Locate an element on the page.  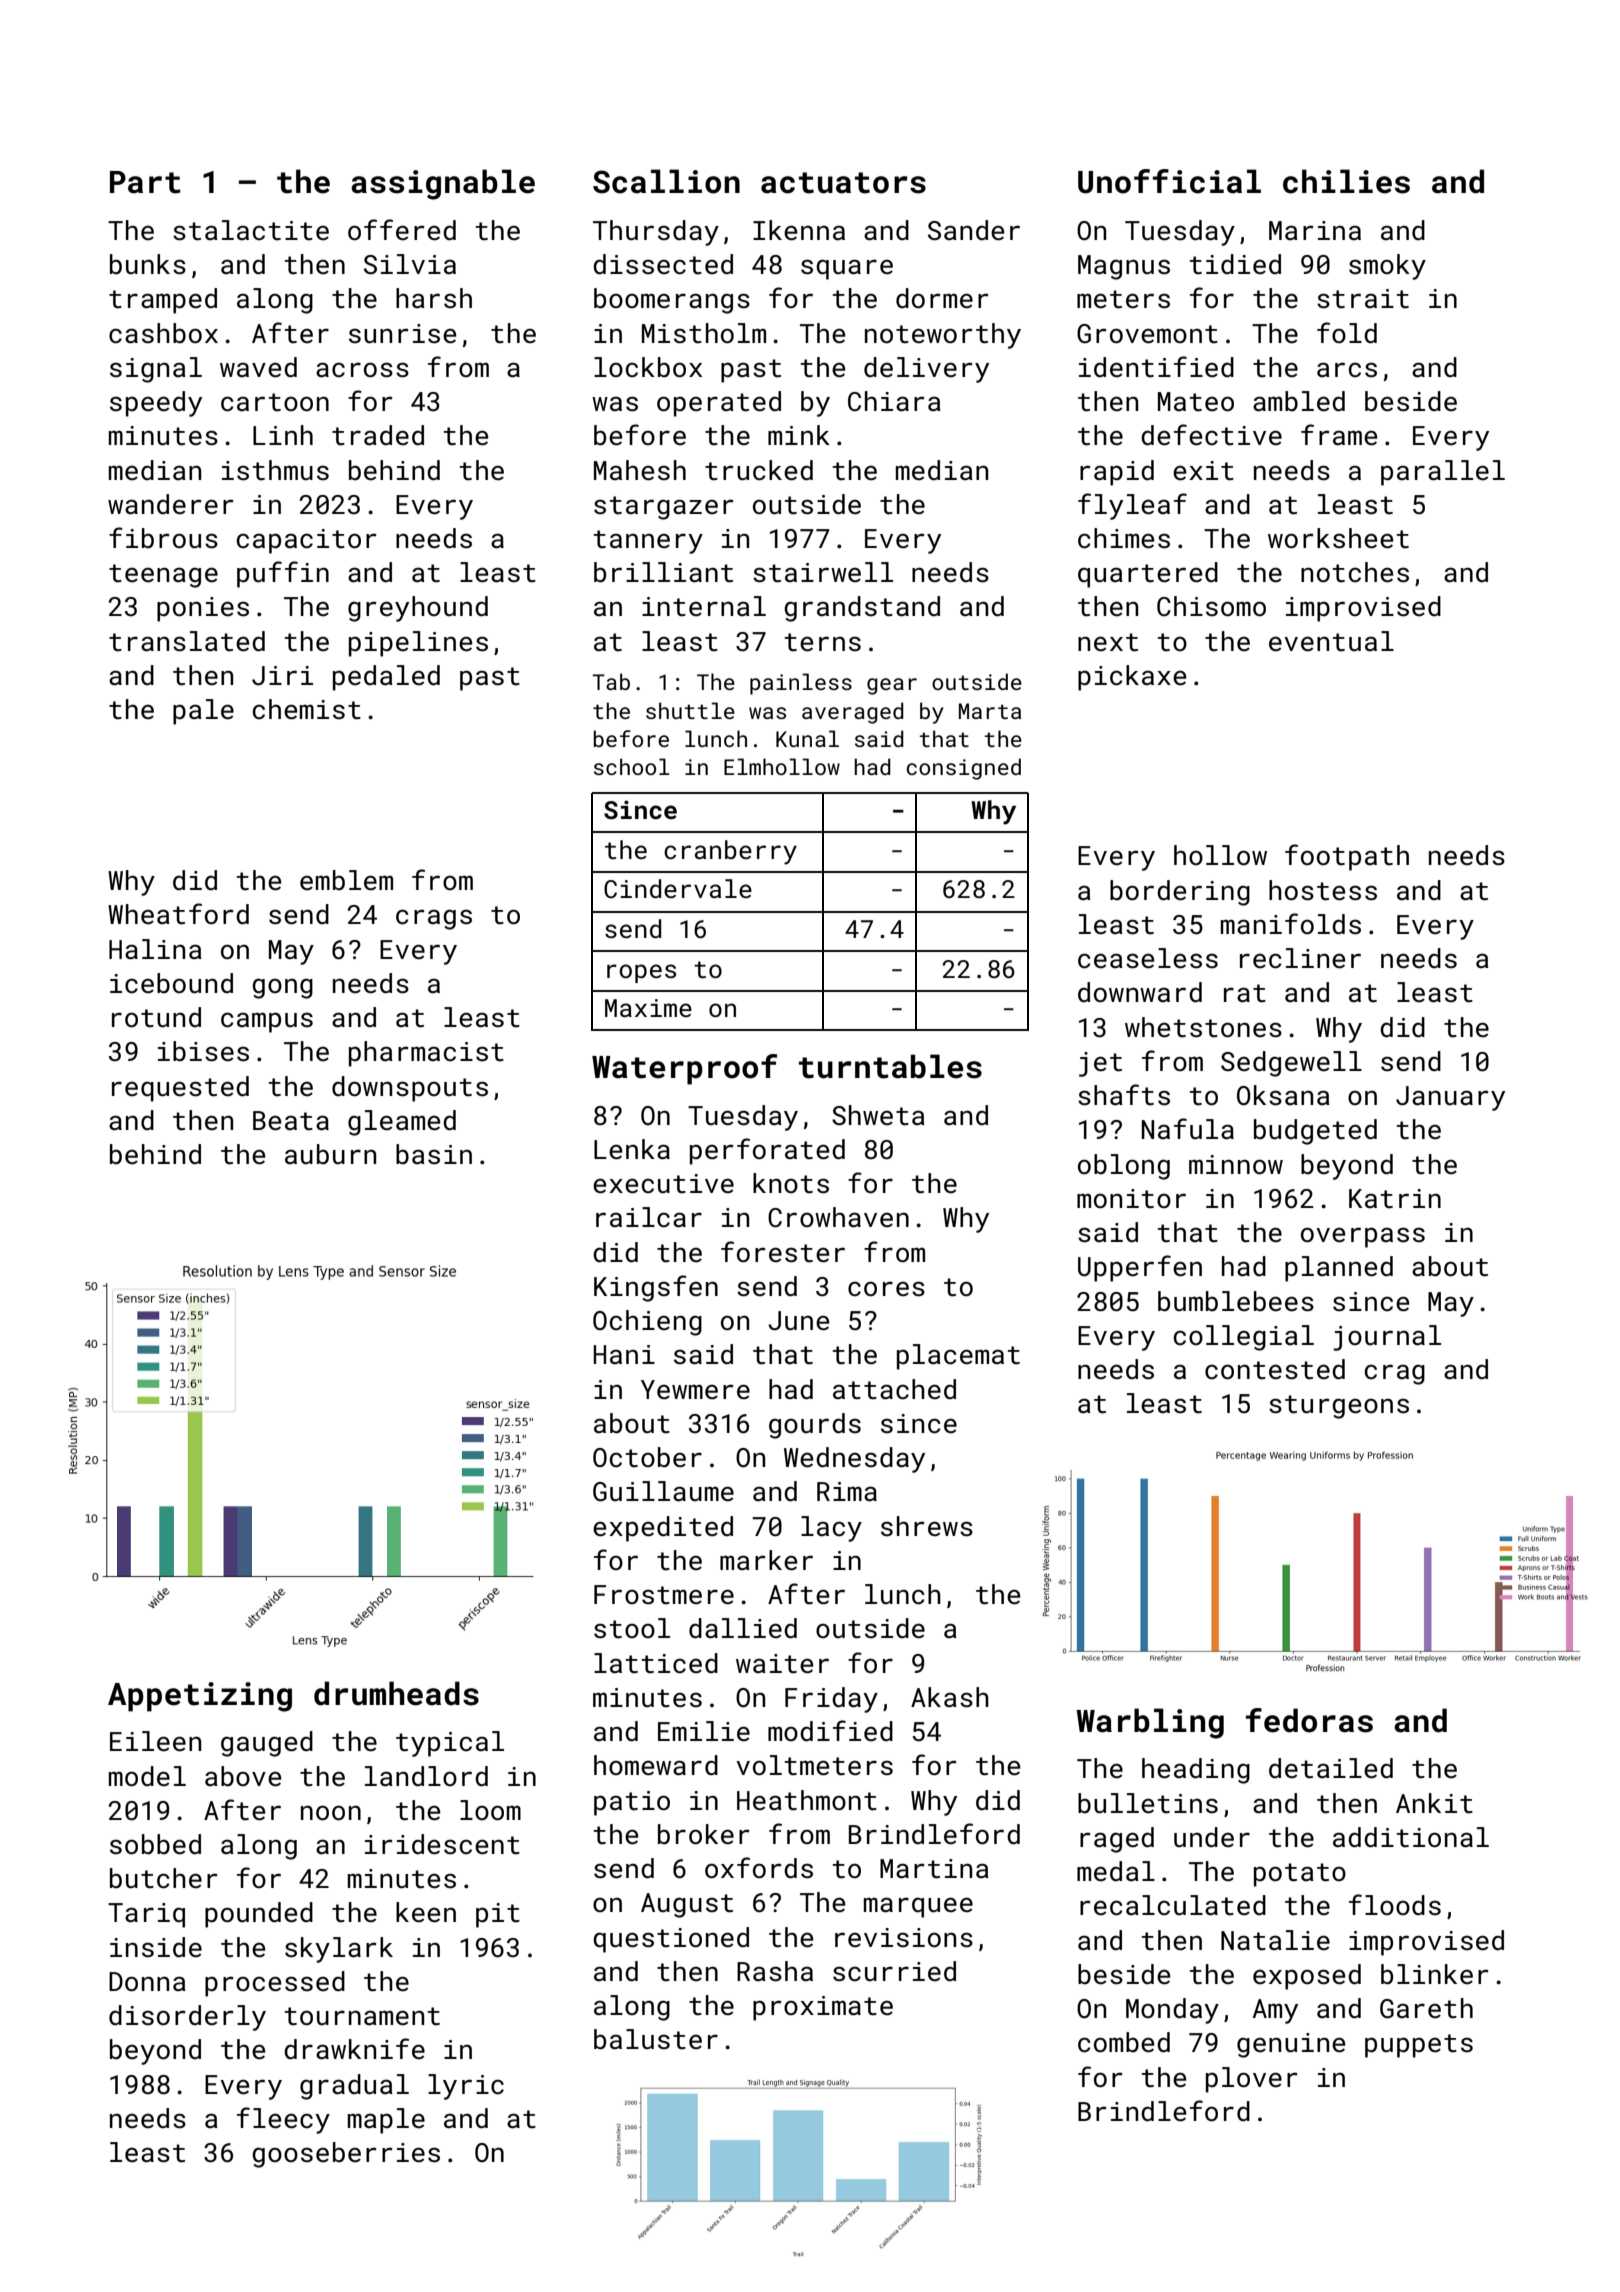
sunrise is located at coordinates (403, 334).
